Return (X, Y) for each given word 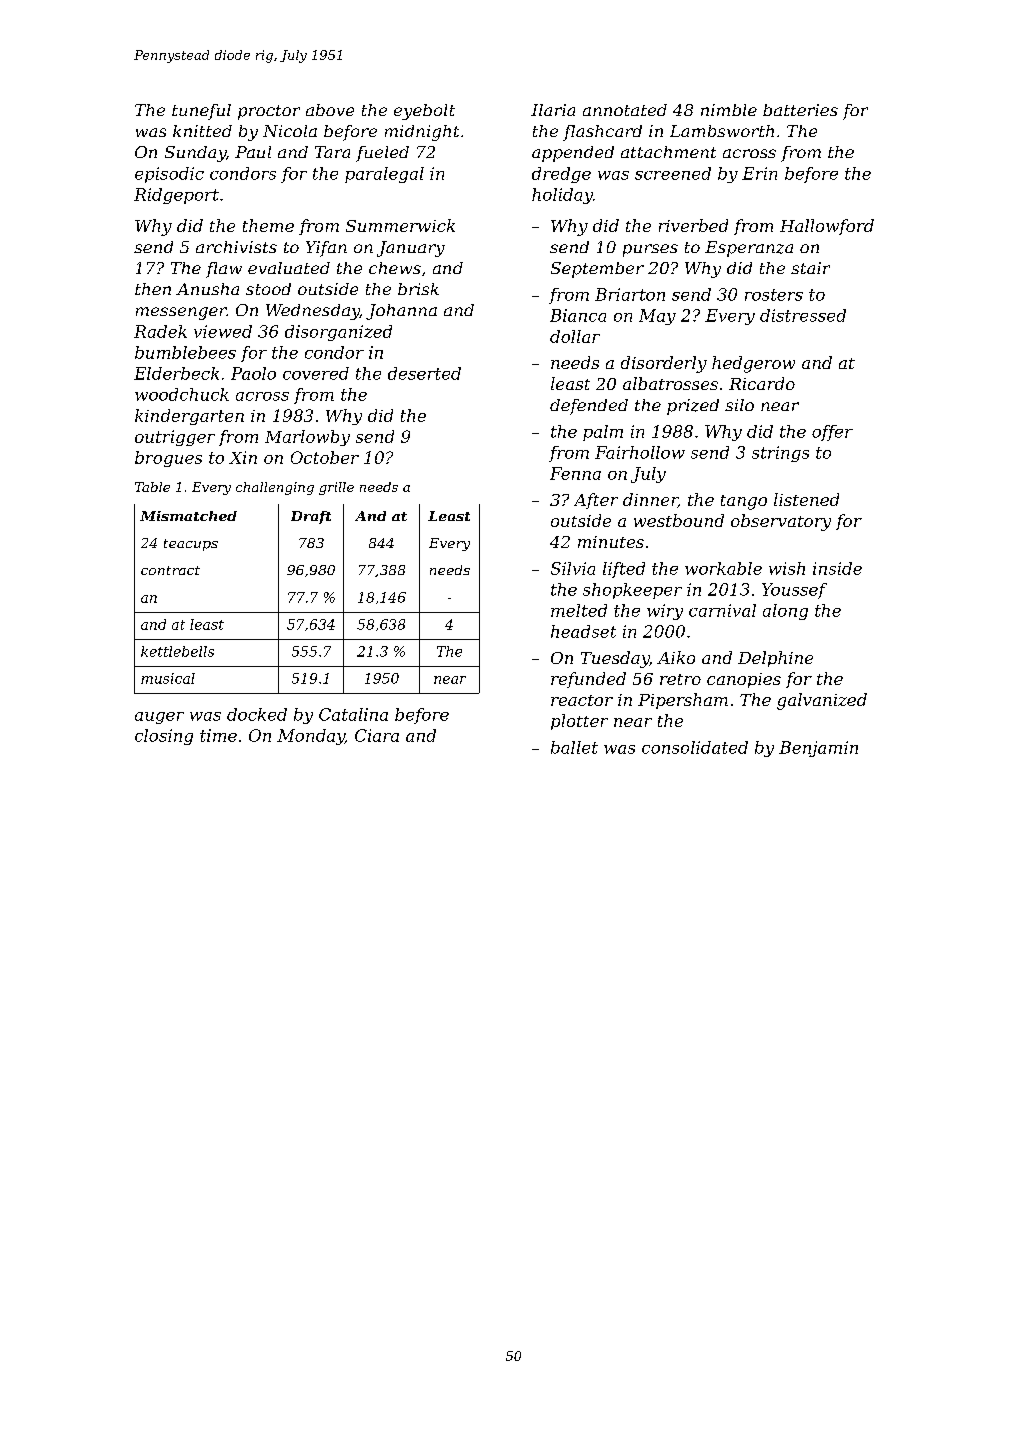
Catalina (353, 714)
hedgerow (753, 364)
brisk (418, 289)
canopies (744, 680)
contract (170, 570)
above (330, 110)
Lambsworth (722, 131)
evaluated (289, 268)
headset (583, 631)
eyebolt (424, 112)
